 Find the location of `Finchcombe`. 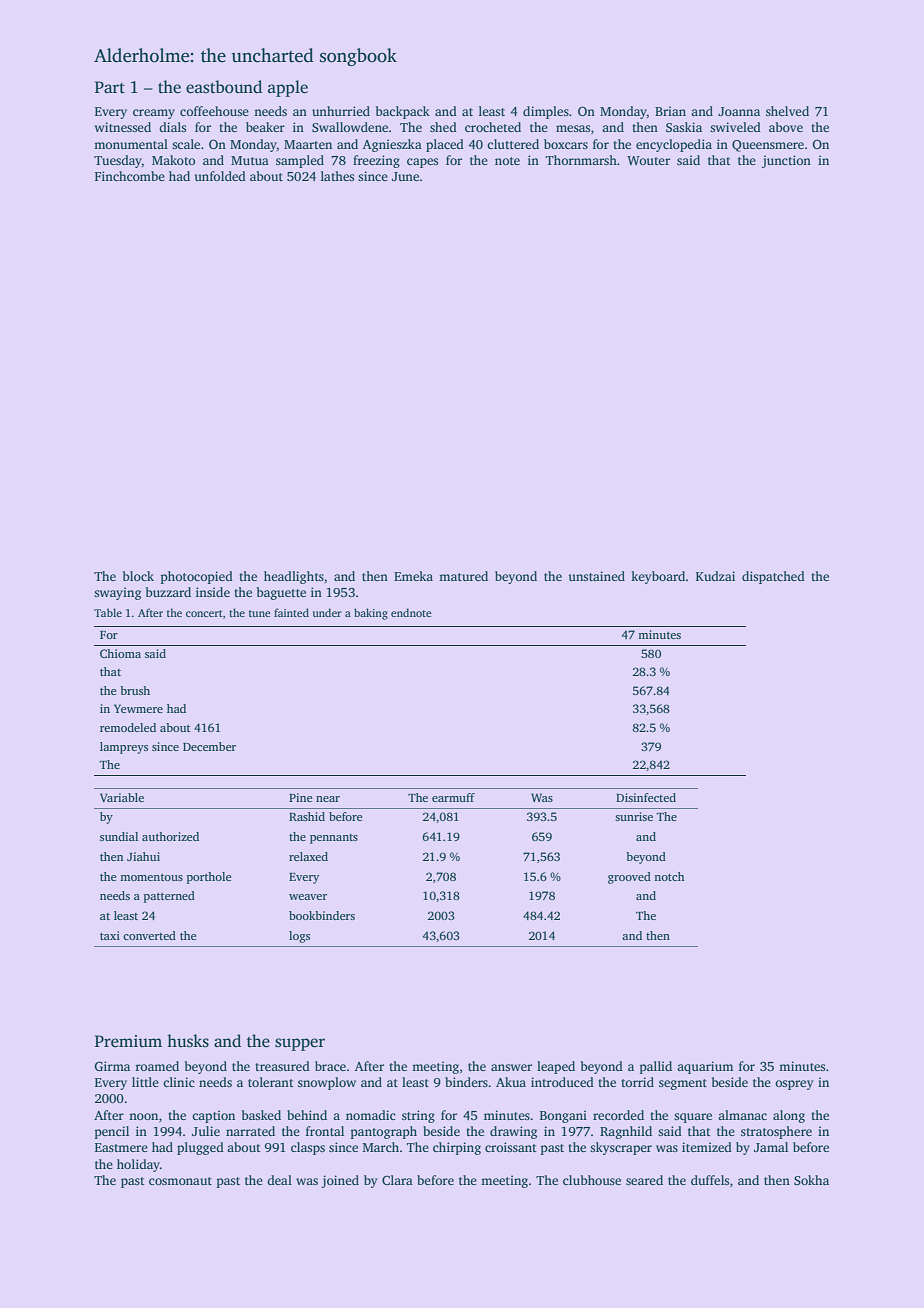

Finchcombe is located at coordinates (130, 176).
